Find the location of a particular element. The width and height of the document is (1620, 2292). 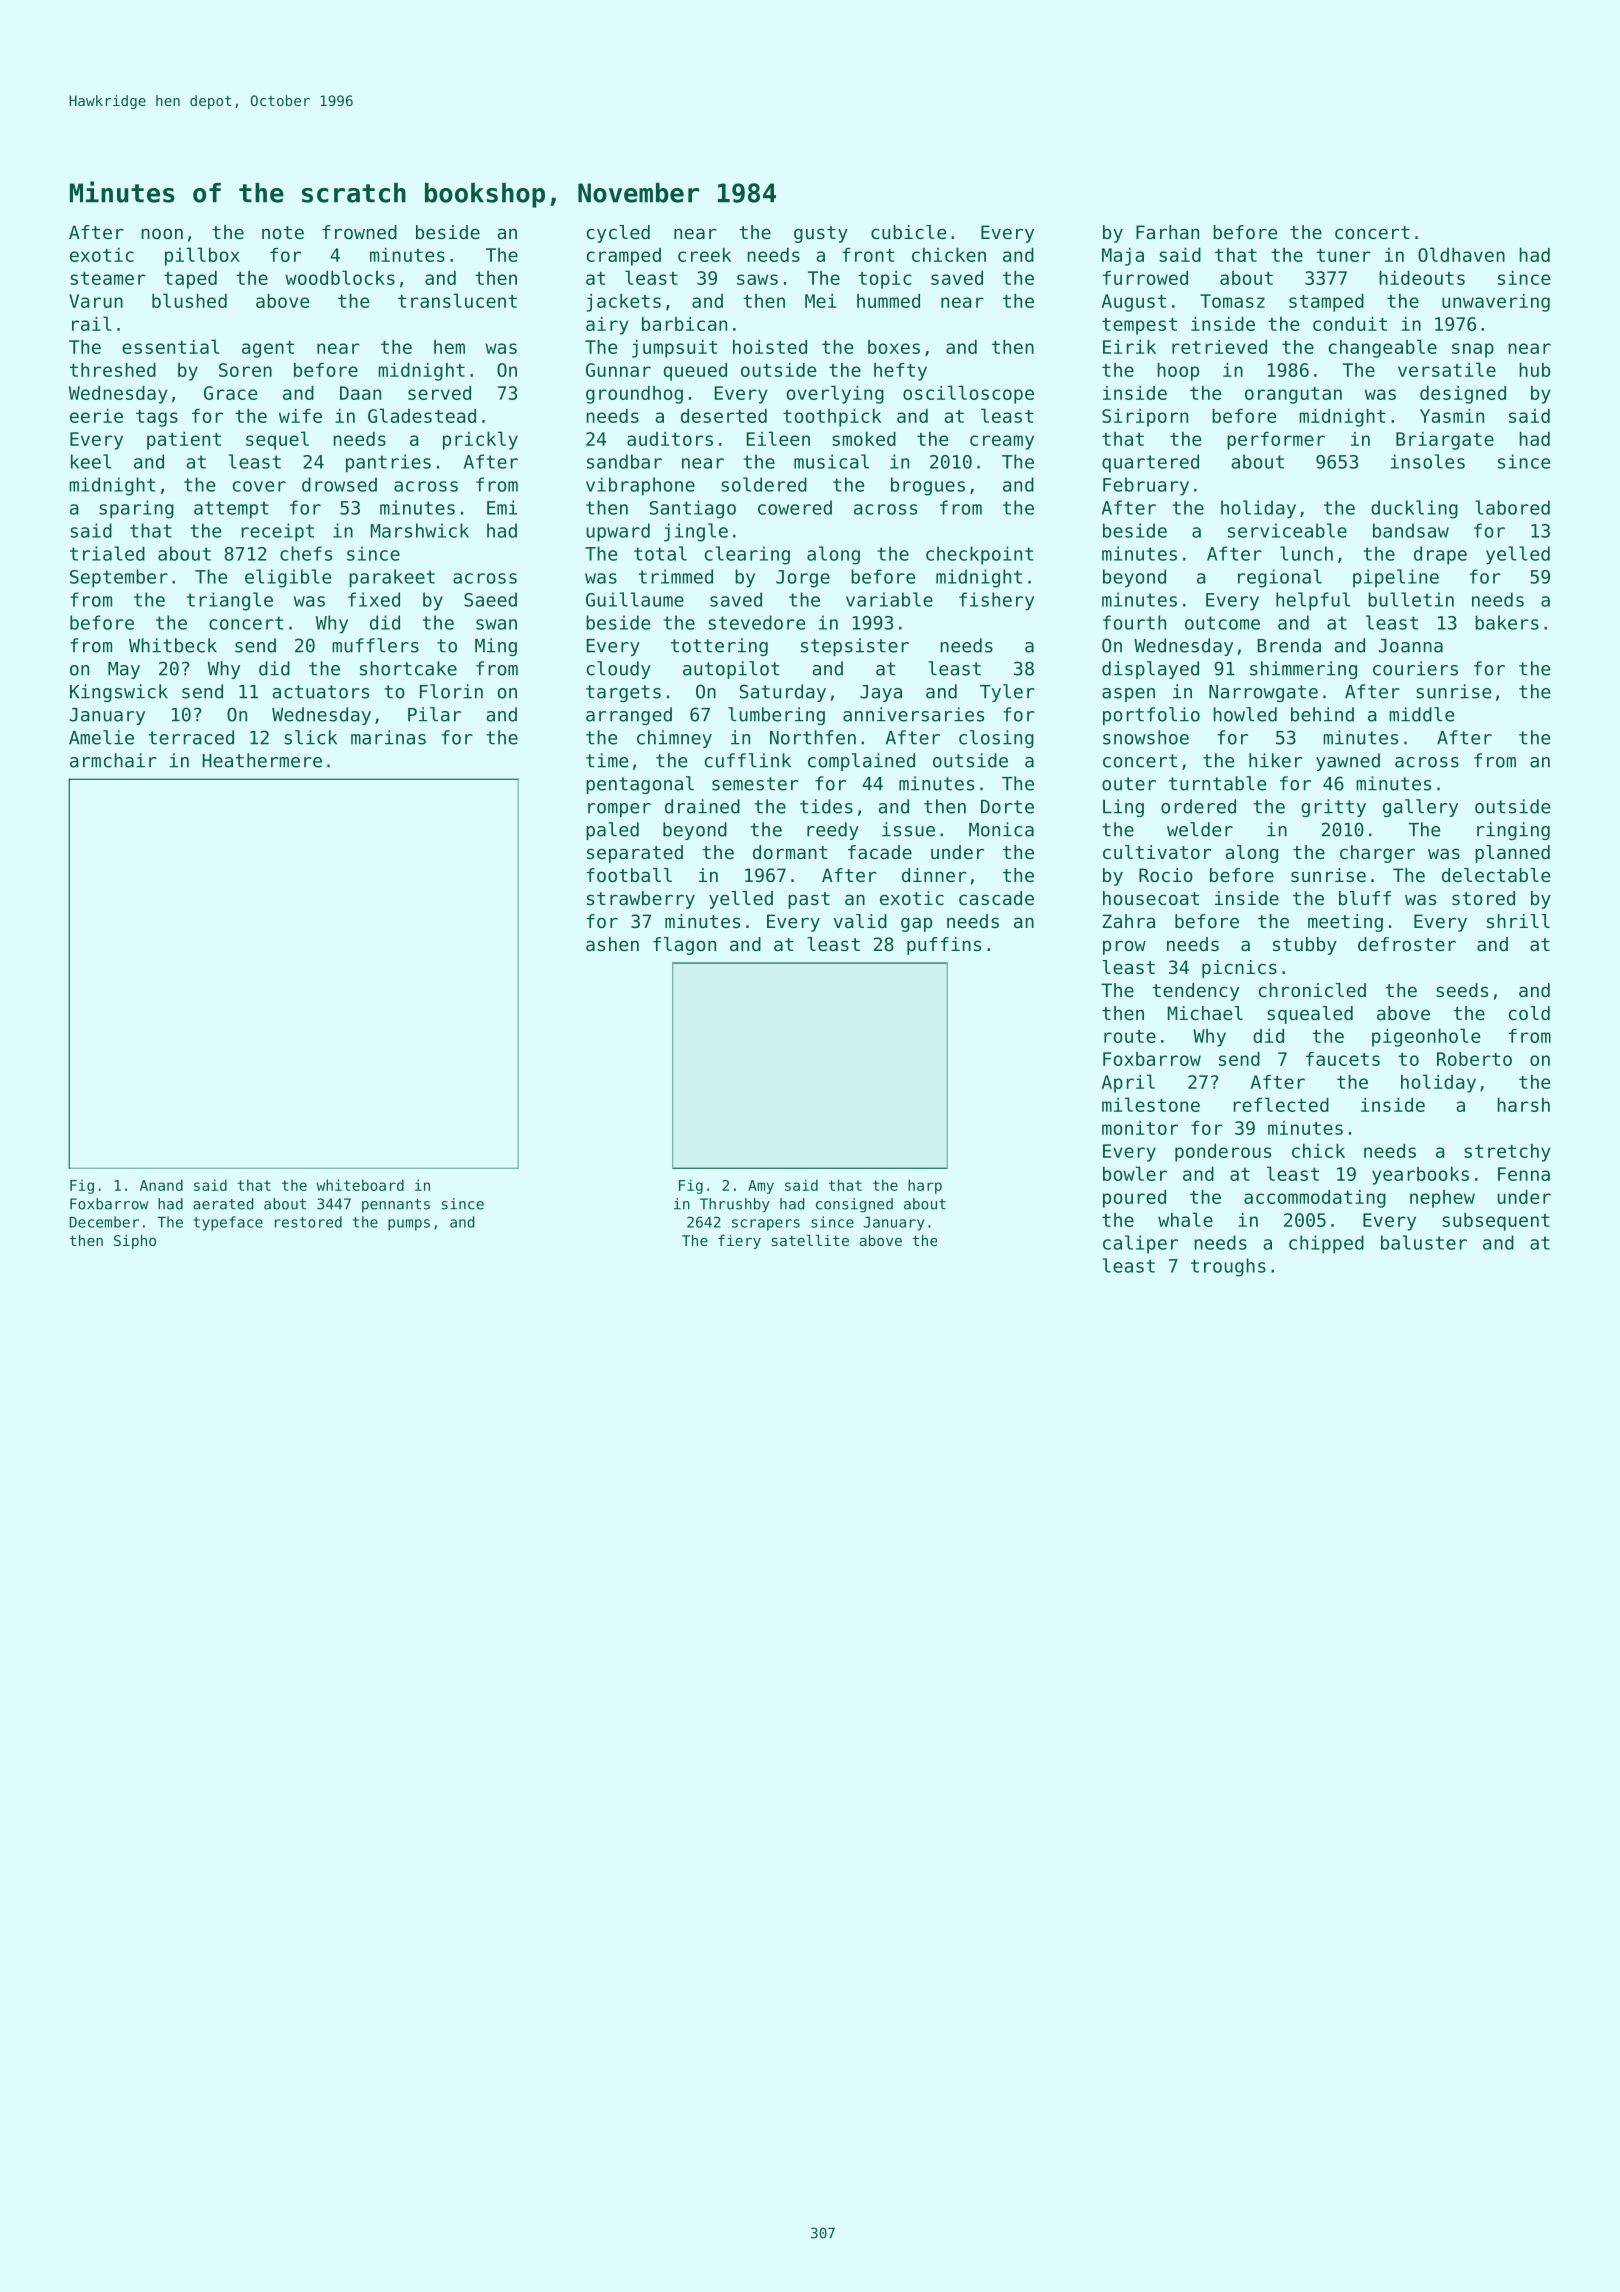

Santiago is located at coordinates (693, 509).
